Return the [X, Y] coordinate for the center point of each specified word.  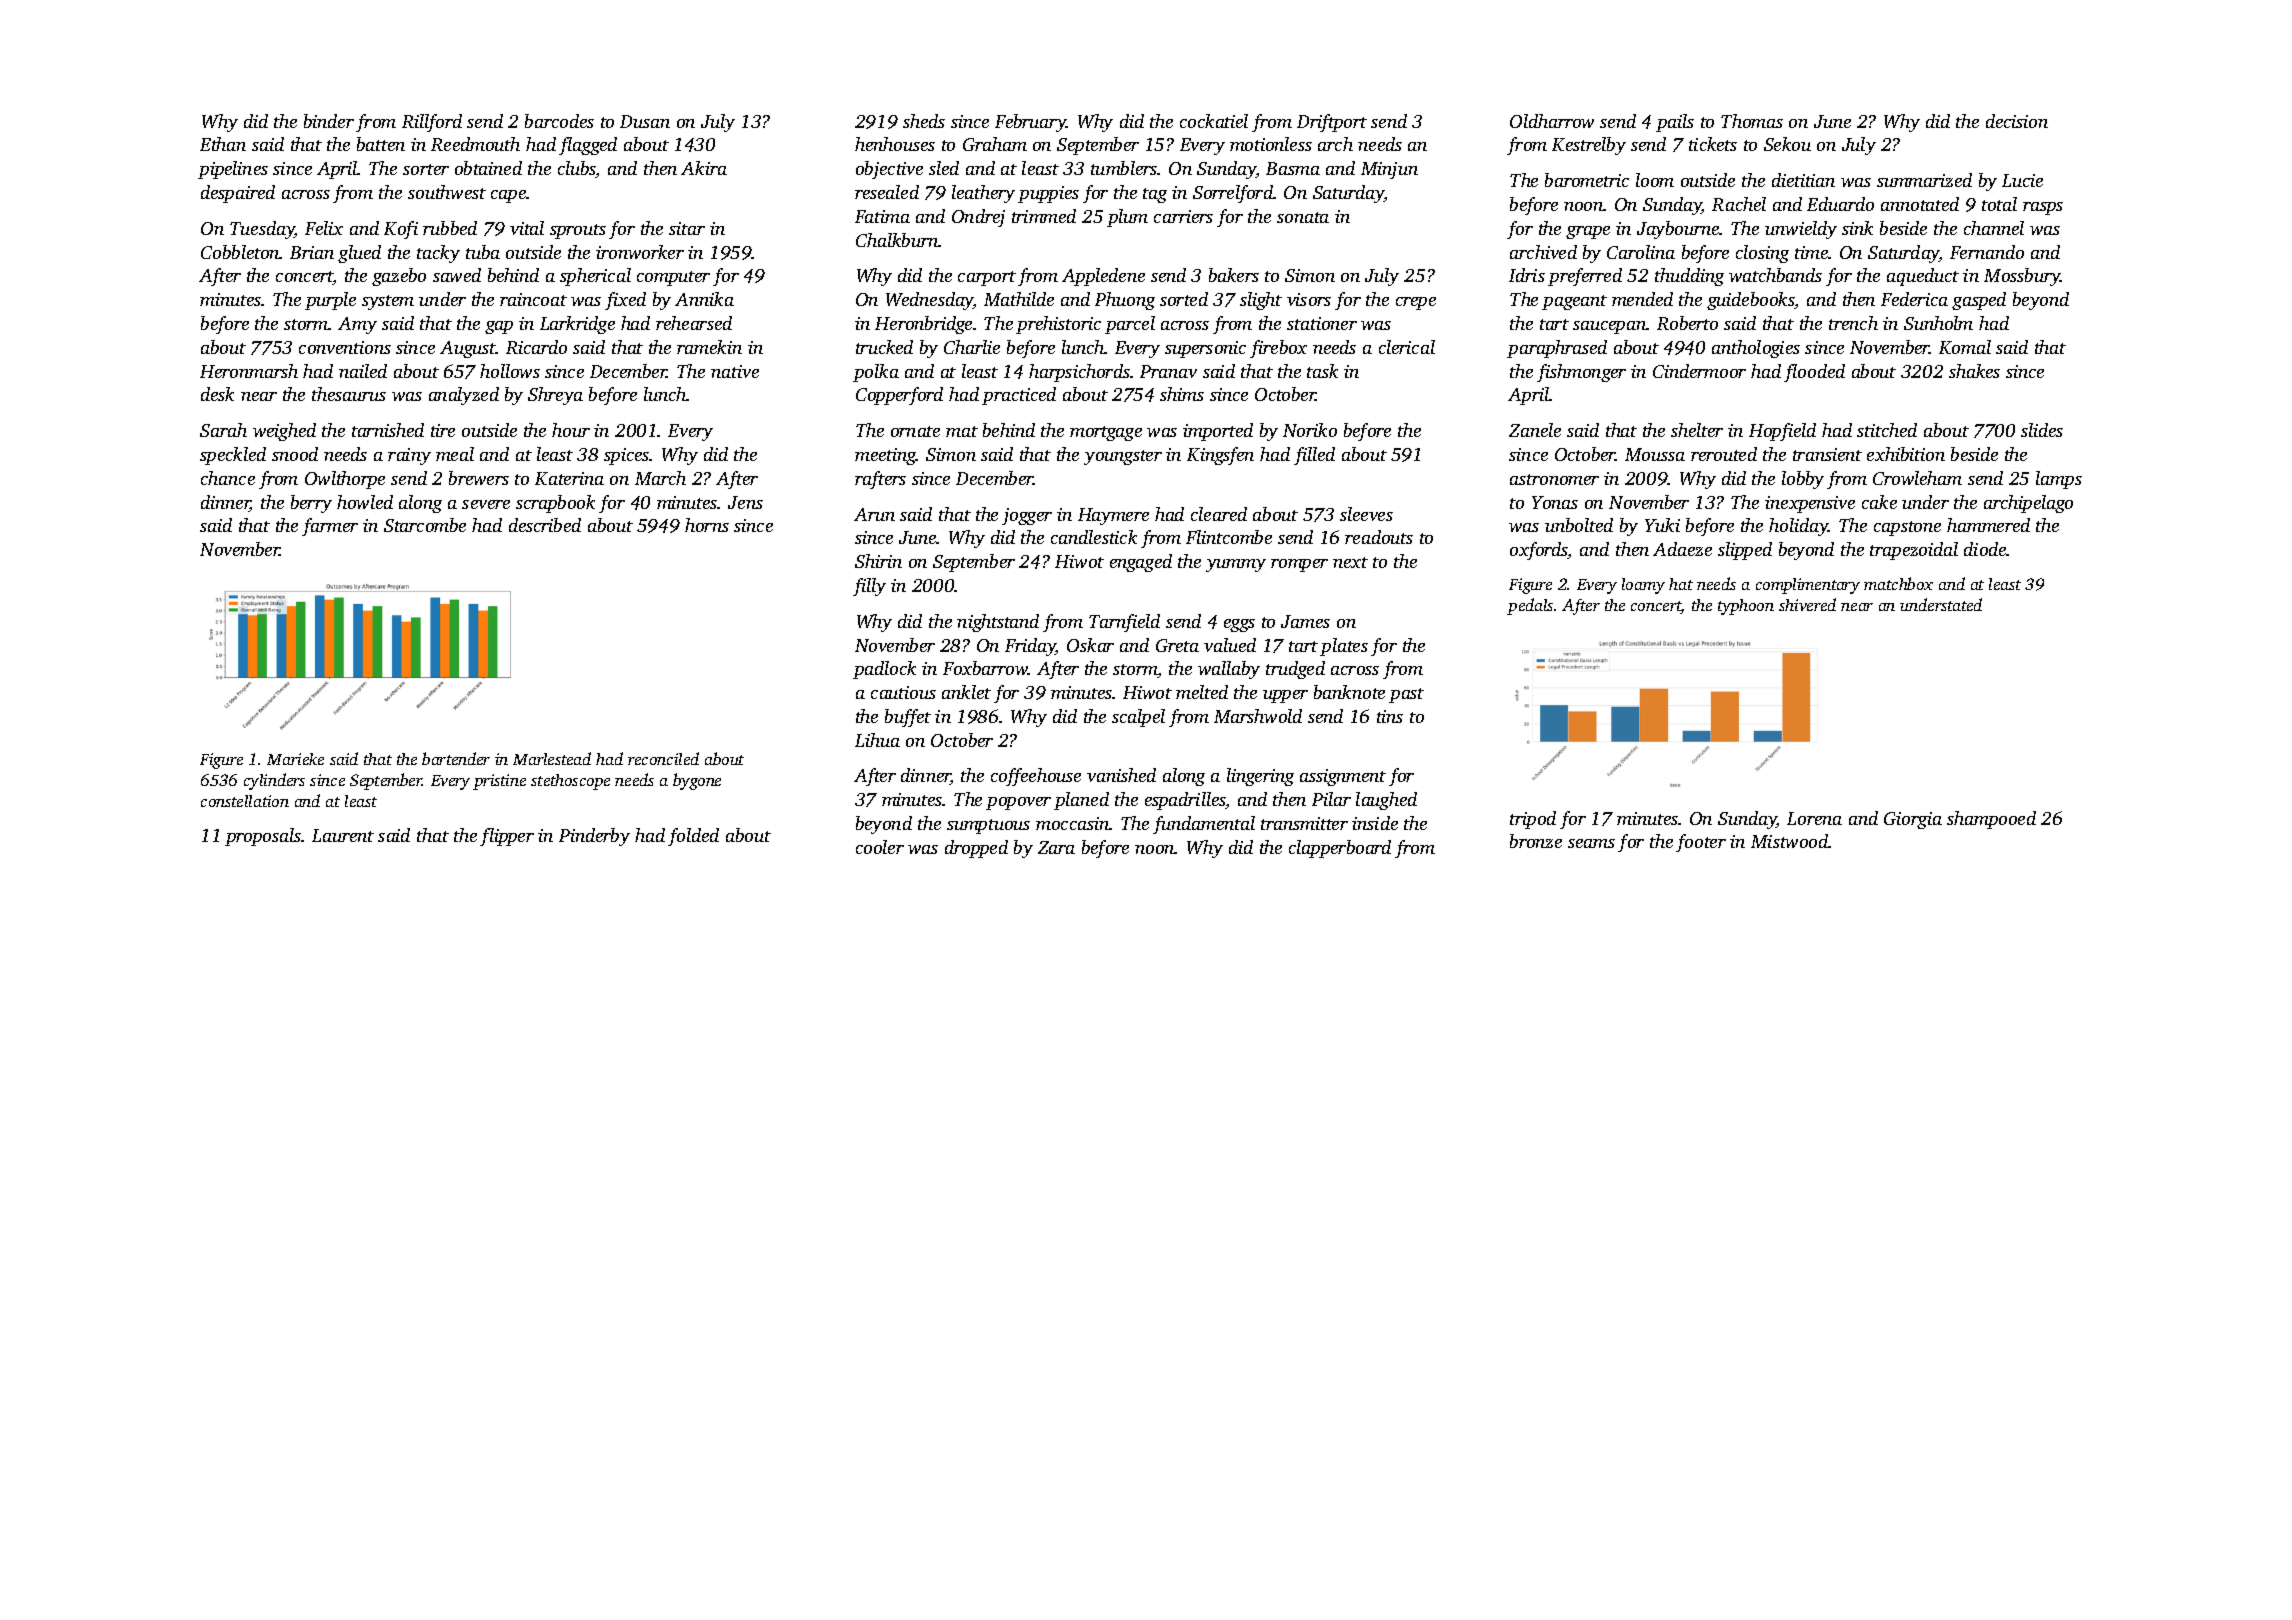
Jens [745, 502]
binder [329, 121]
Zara [1056, 847]
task [1322, 371]
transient [1827, 454]
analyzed [464, 396]
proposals [263, 837]
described [545, 525]
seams [1591, 843]
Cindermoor [1699, 371]
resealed [887, 192]
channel [1994, 228]
